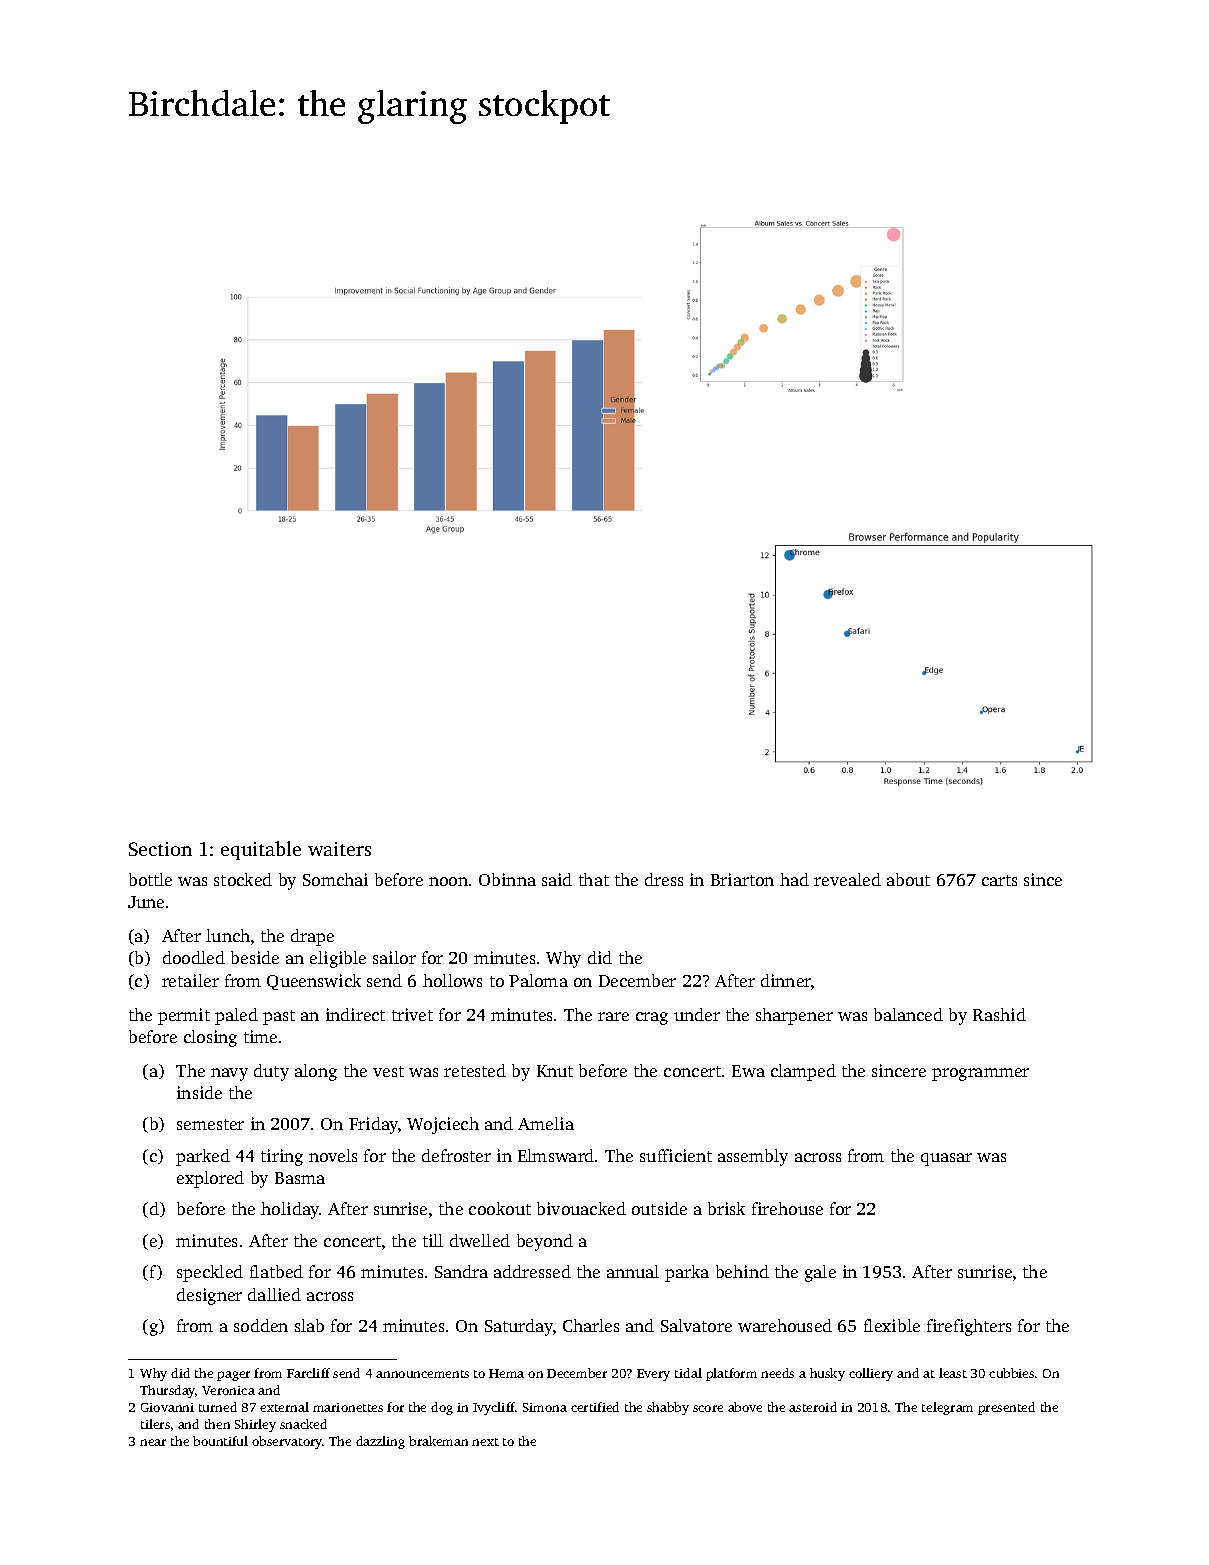 This screenshot has width=1209, height=1565. Describe the element at coordinates (438, 1441) in the screenshot. I see `brakeman` at that location.
